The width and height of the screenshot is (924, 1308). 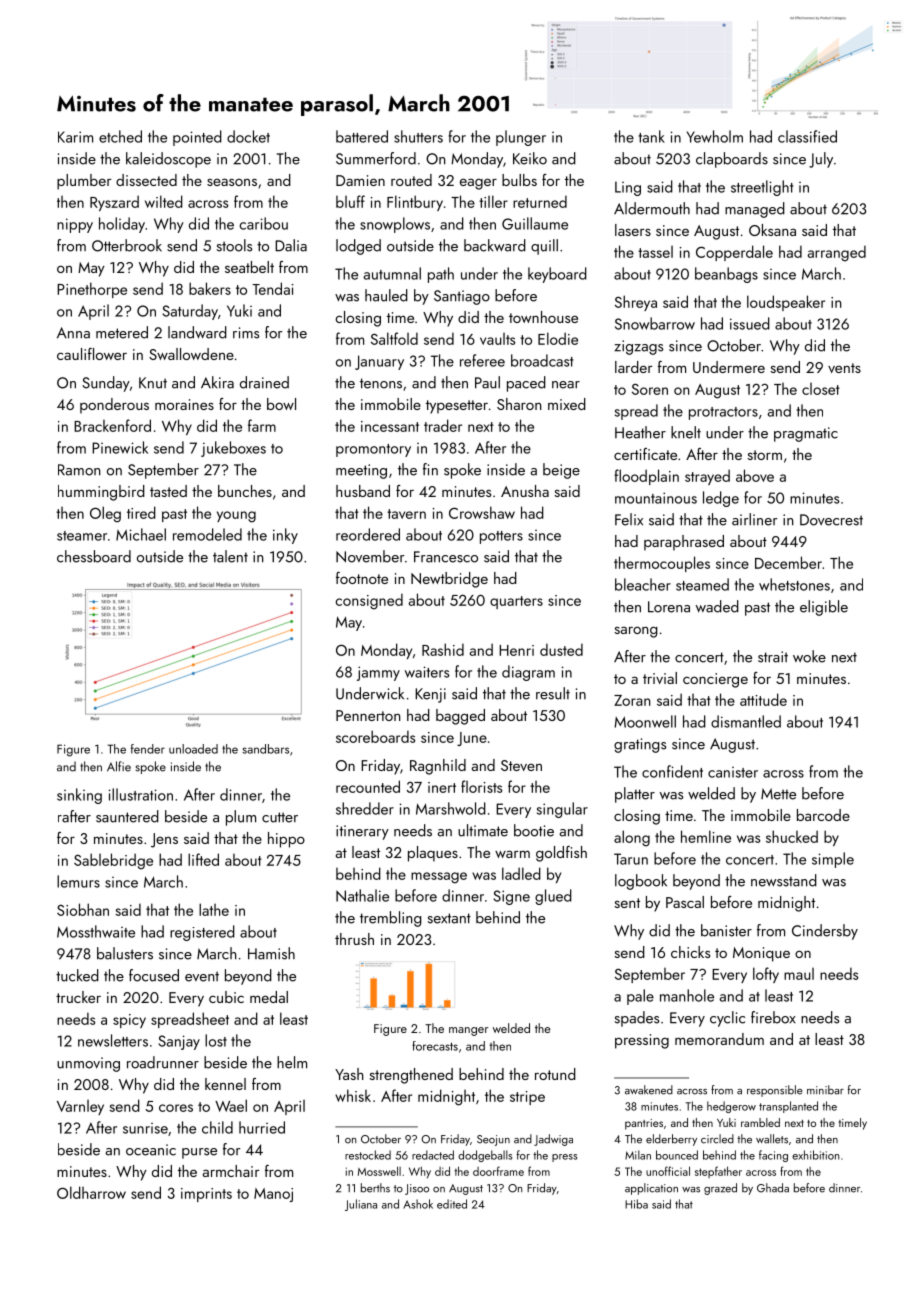 What do you see at coordinates (715, 136) in the screenshot?
I see `Yewholm` at bounding box center [715, 136].
